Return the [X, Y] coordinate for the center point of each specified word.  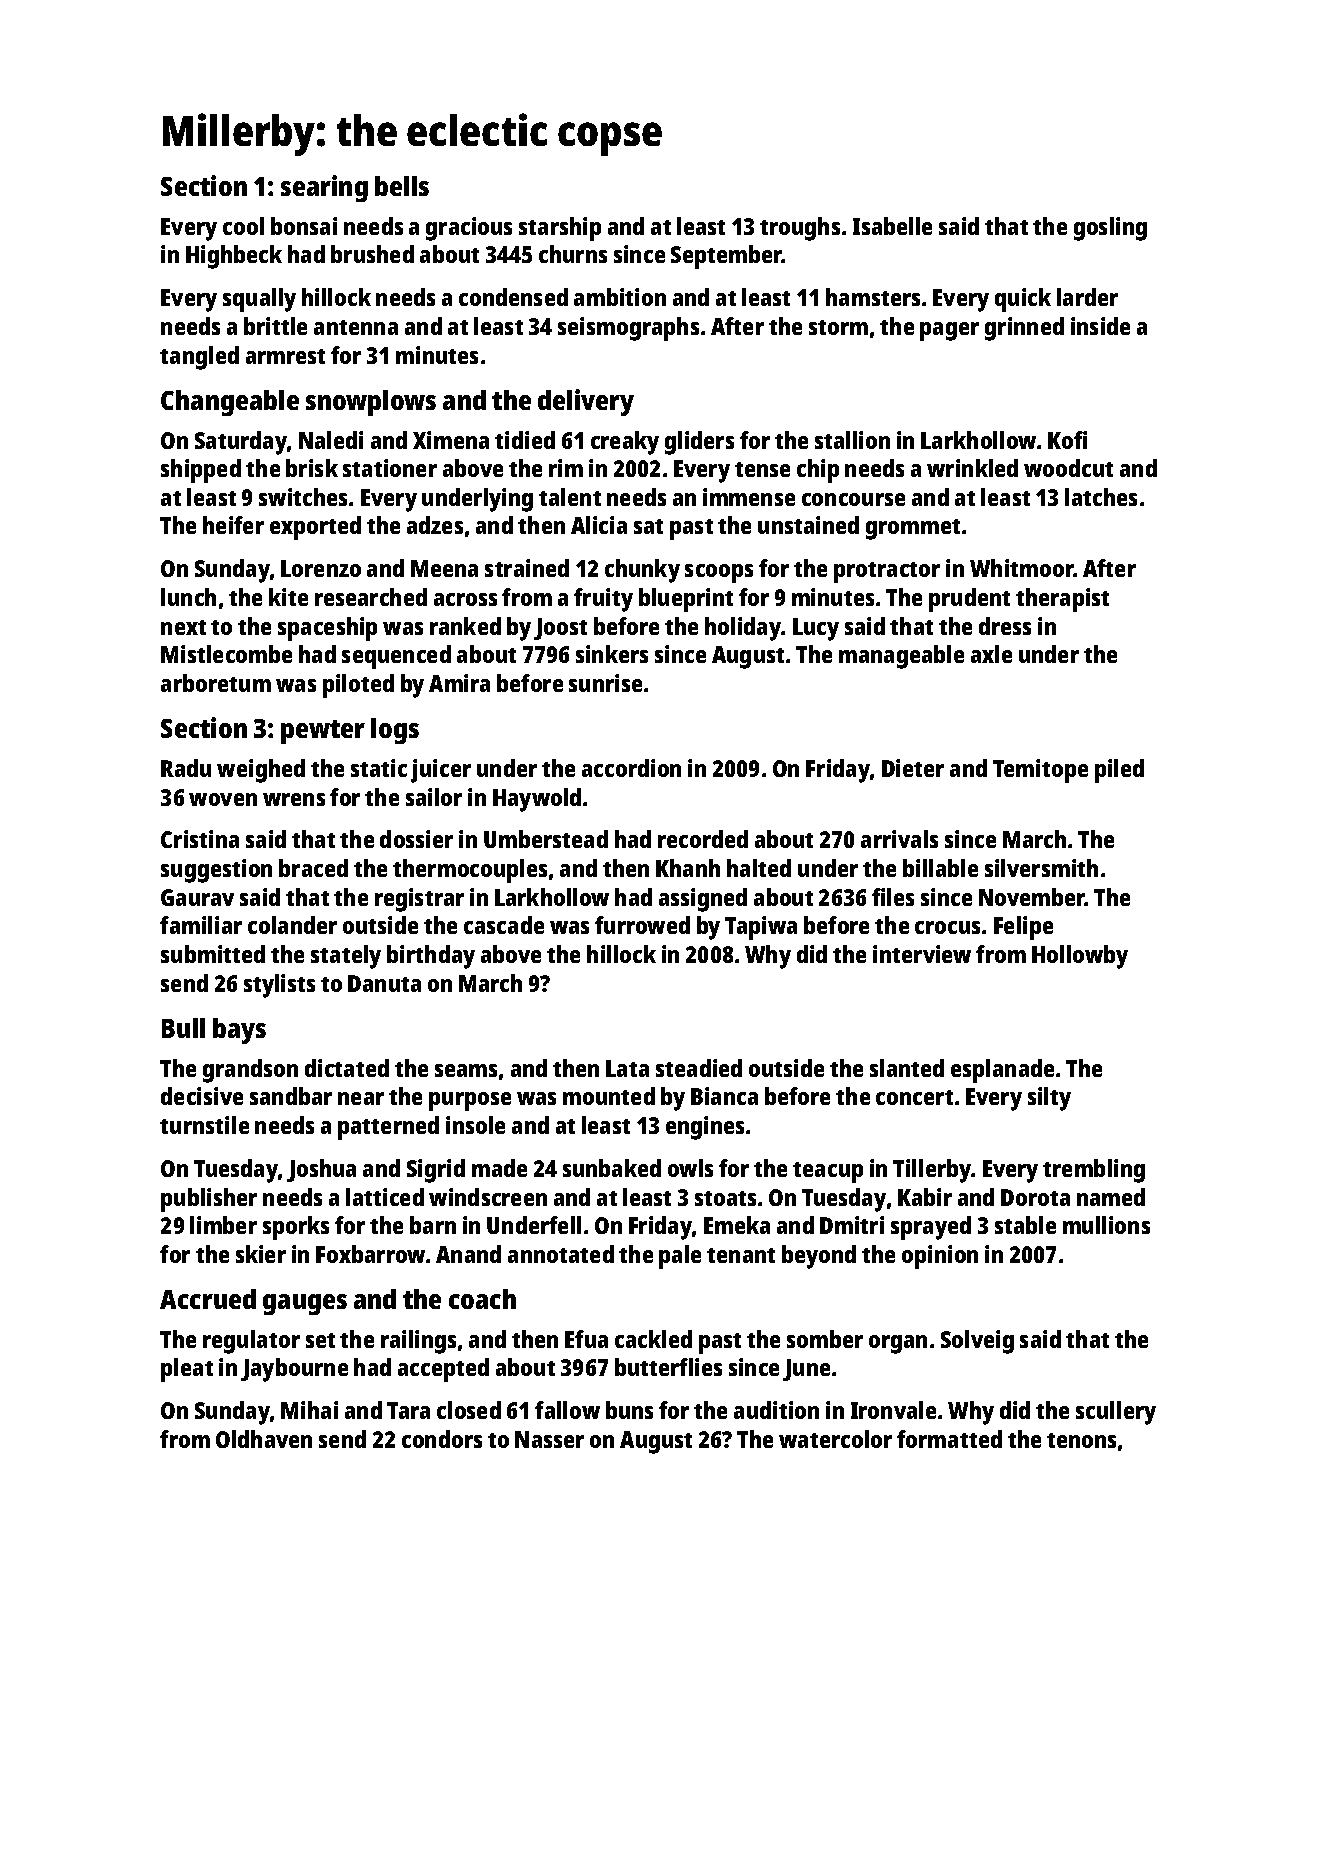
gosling [1110, 229]
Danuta [384, 983]
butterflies [668, 1367]
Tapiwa [761, 928]
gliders [699, 443]
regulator [251, 1342]
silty [1049, 1099]
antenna [356, 327]
